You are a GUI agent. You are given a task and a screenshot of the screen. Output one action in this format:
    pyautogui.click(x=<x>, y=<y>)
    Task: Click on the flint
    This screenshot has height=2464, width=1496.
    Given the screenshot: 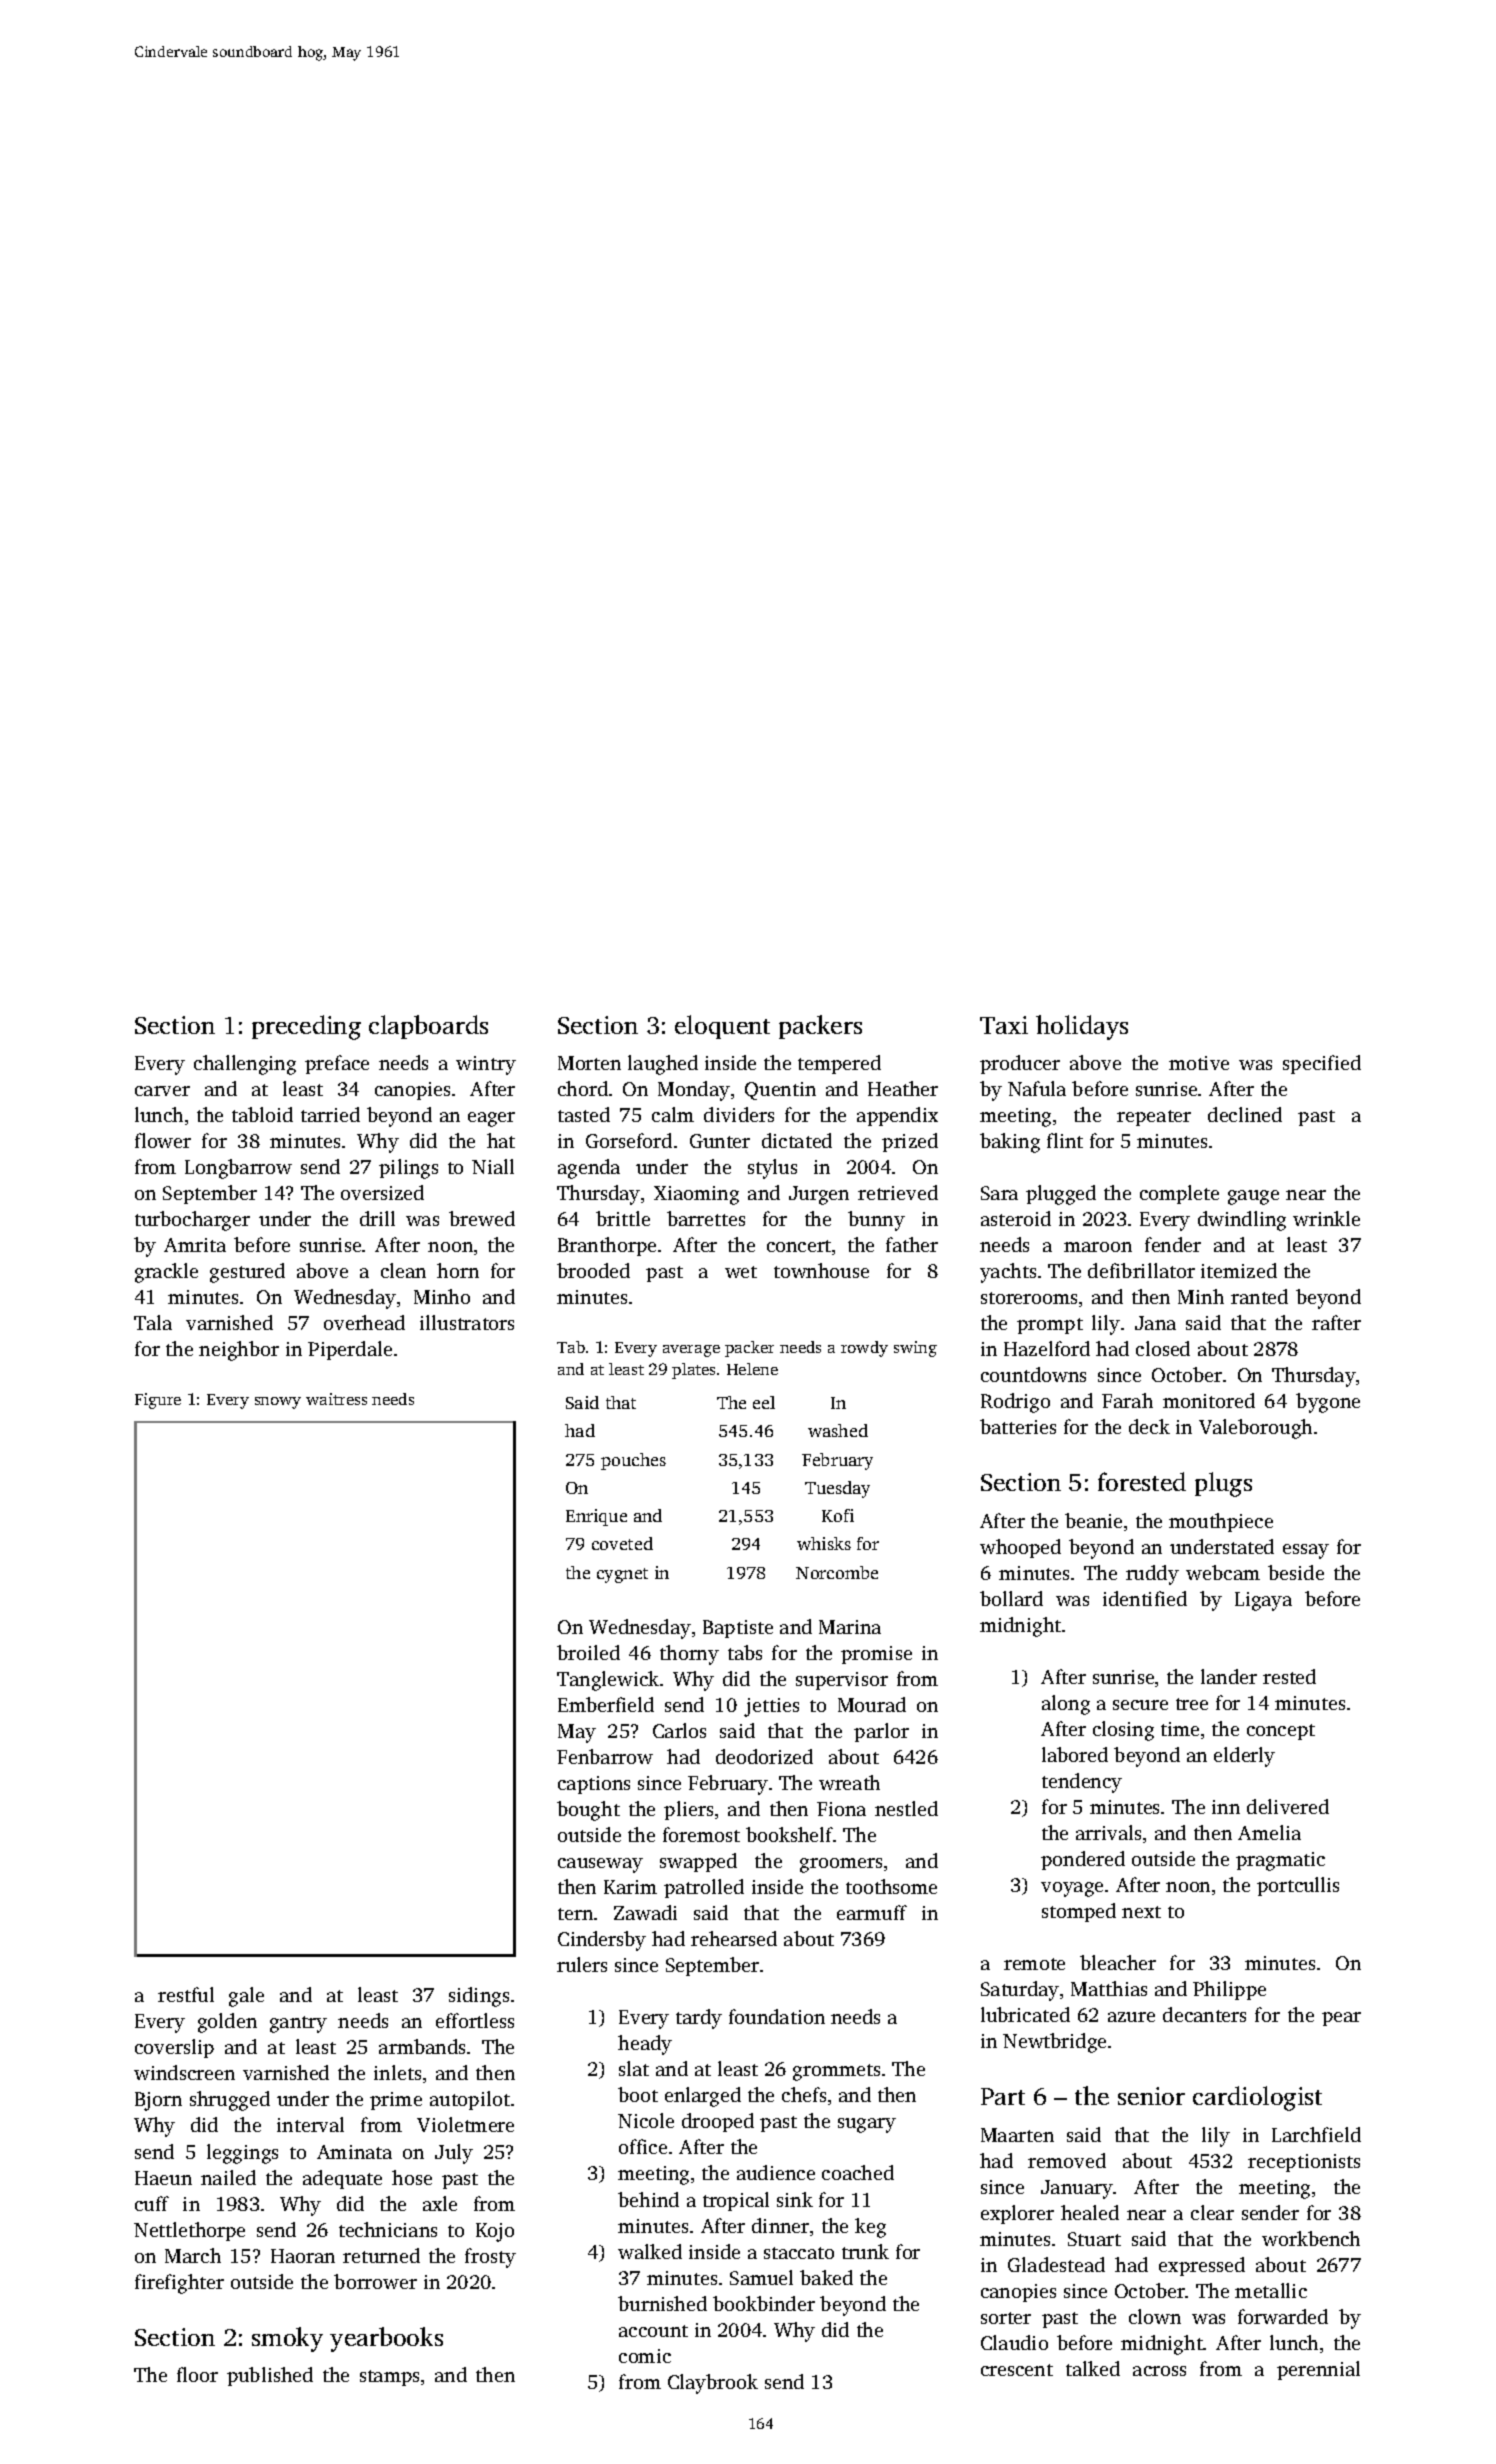 What is the action you would take?
    pyautogui.click(x=1065, y=1140)
